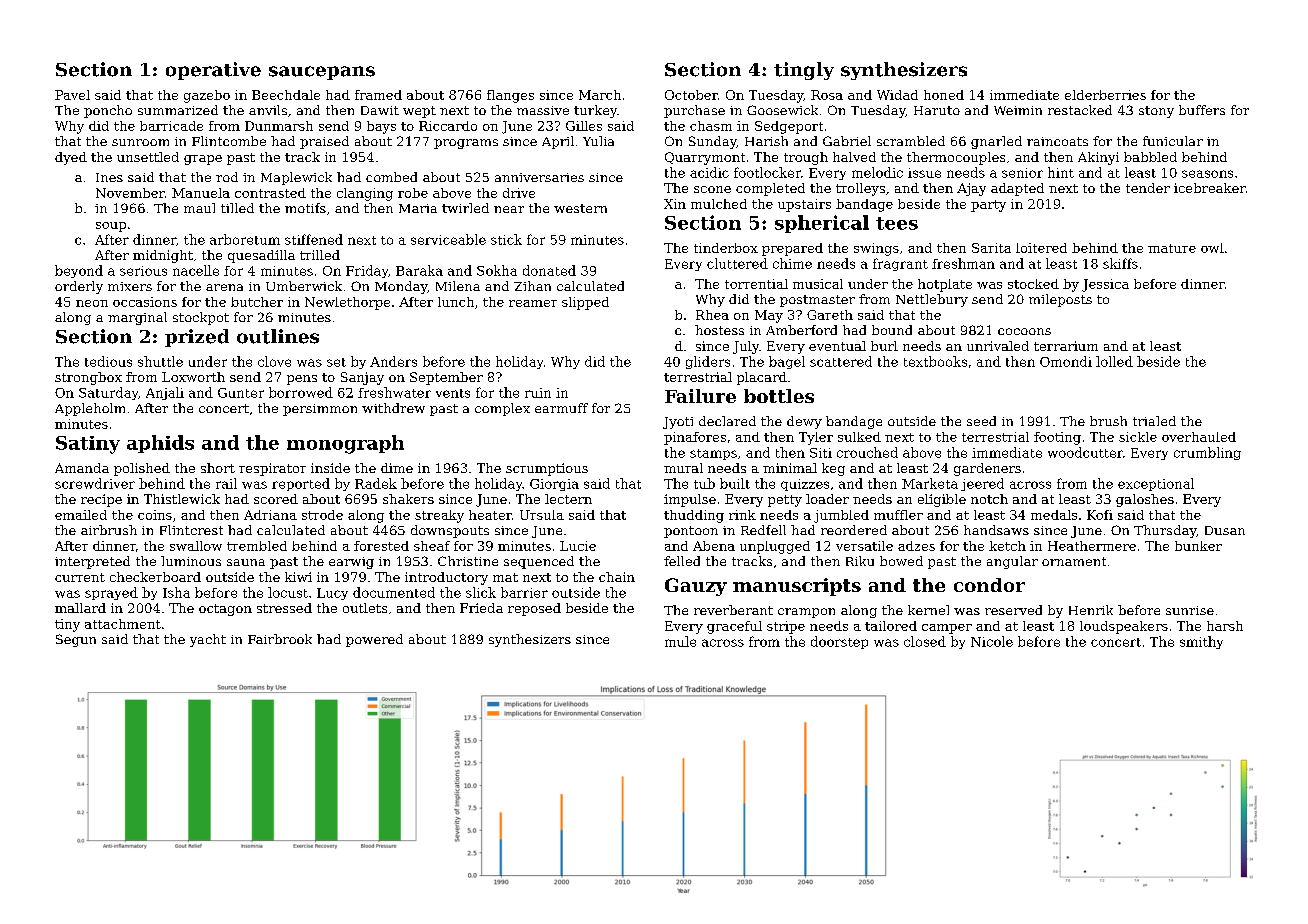  I want to click on motifs, so click(305, 208).
